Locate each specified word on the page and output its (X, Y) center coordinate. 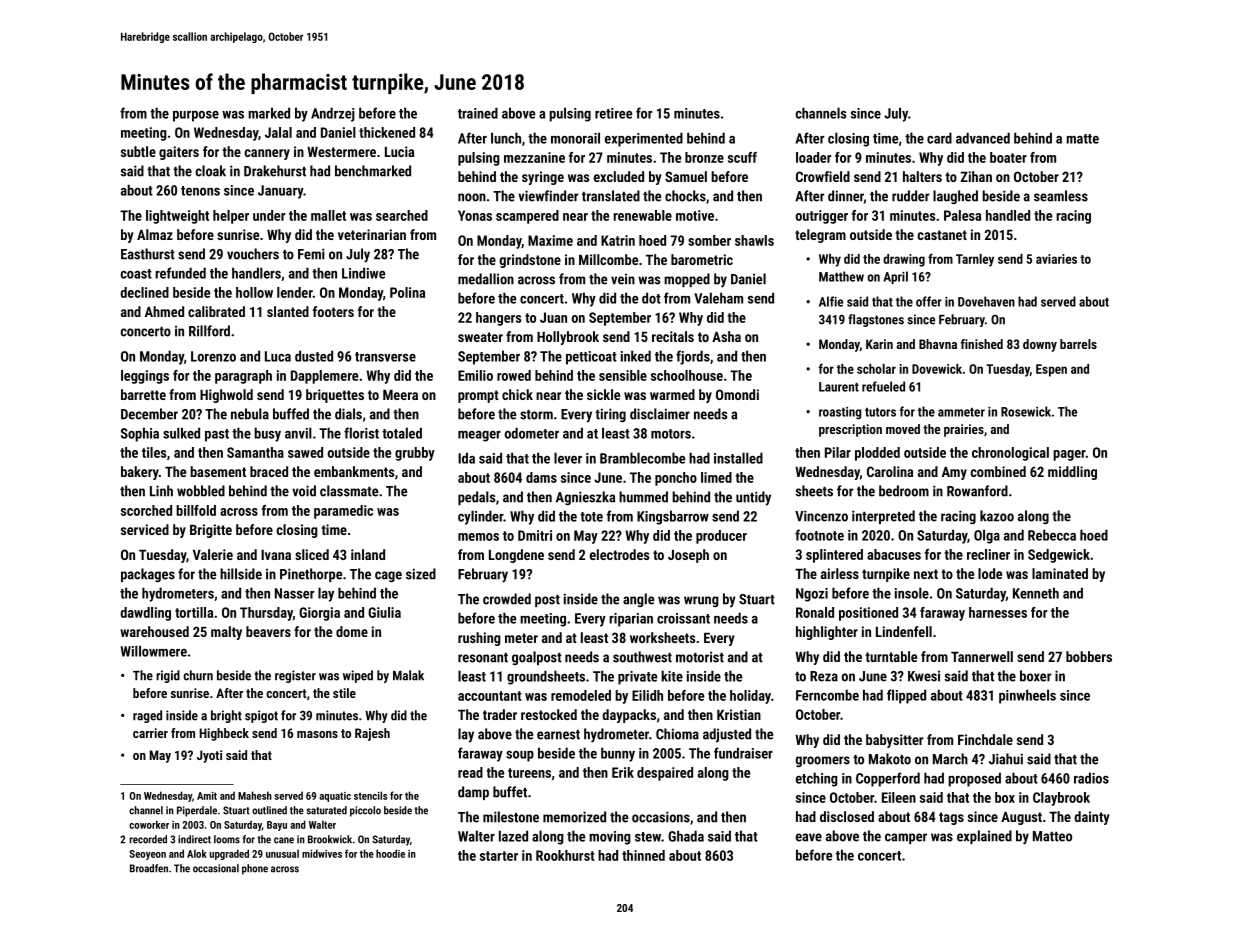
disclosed (847, 816)
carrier (150, 733)
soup (520, 756)
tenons (200, 191)
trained (478, 113)
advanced (983, 138)
